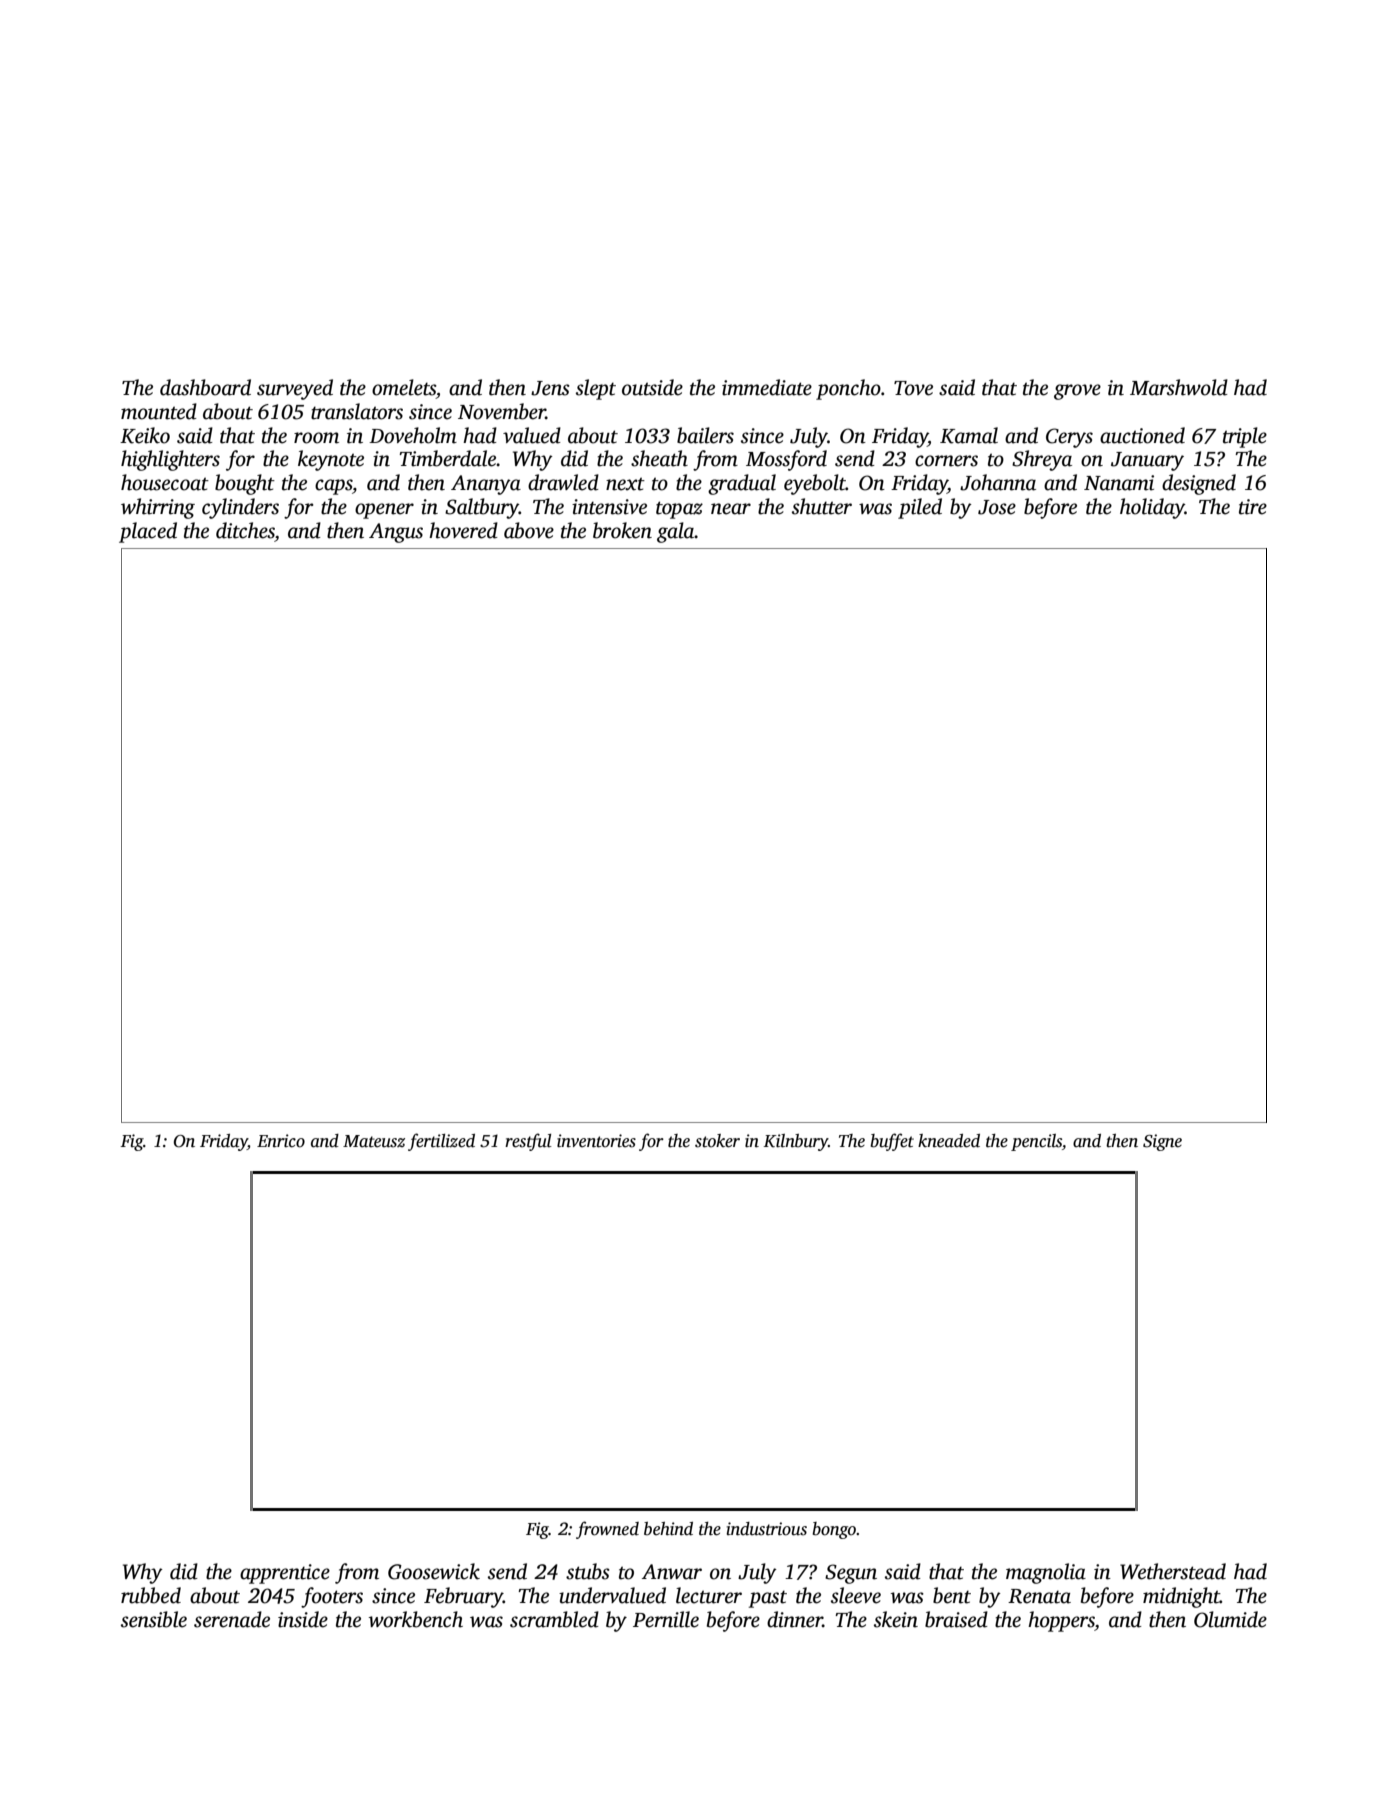  Describe the element at coordinates (892, 1142) in the screenshot. I see `buffet` at that location.
